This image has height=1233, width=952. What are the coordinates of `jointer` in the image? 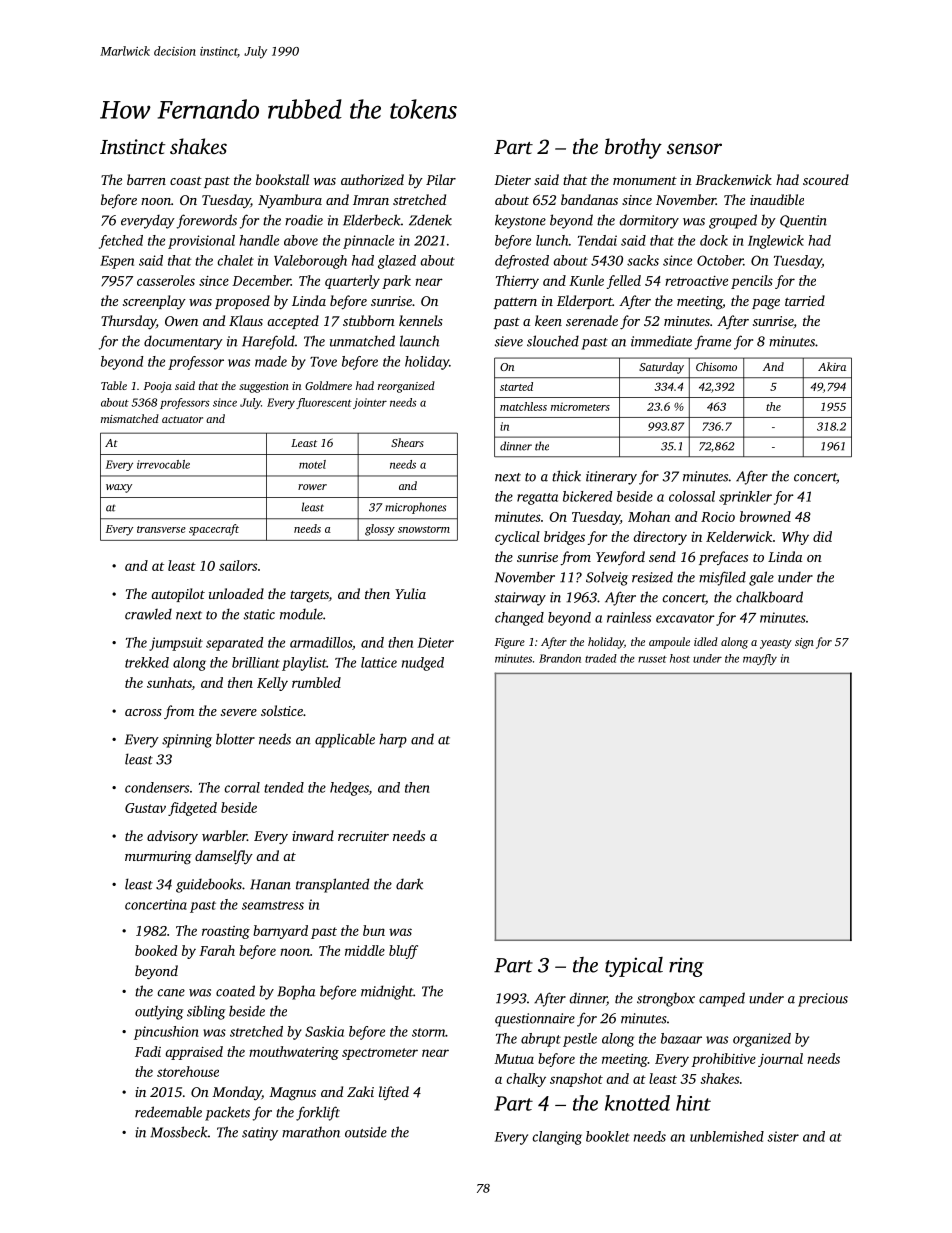 It's located at (370, 403).
